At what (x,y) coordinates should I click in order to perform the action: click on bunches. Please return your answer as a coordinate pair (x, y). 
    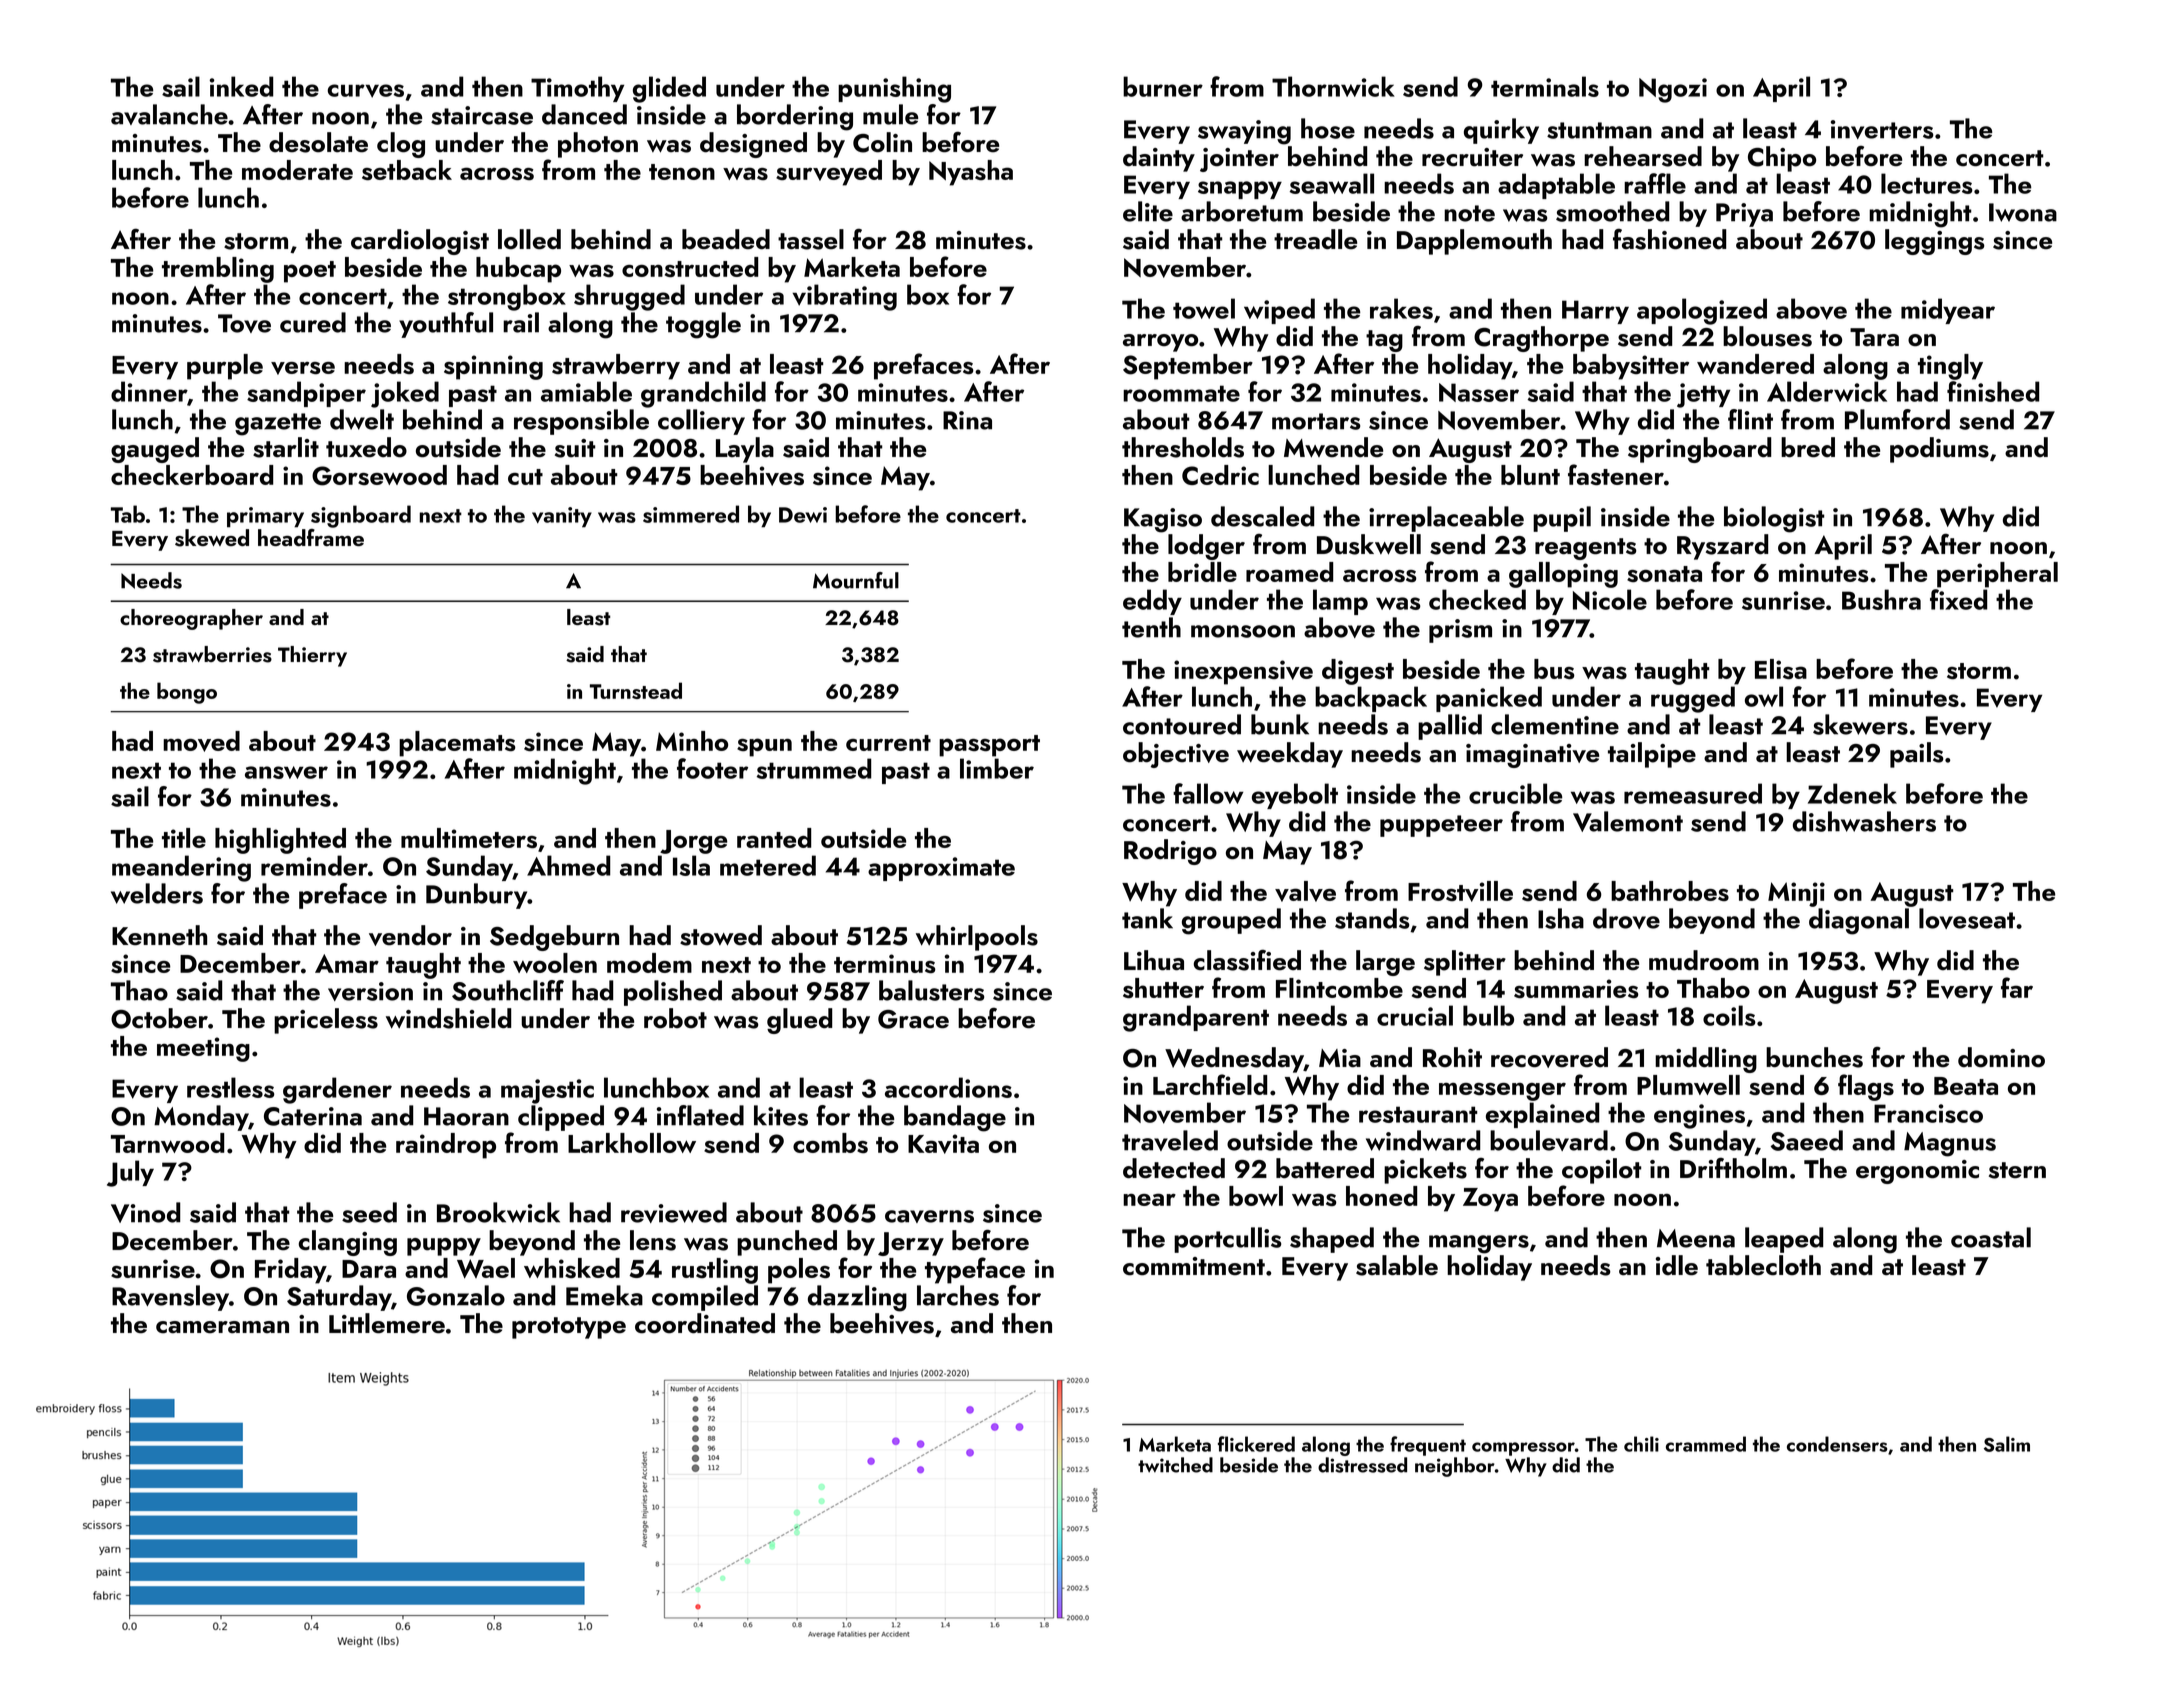
    Looking at the image, I should click on (1814, 1057).
